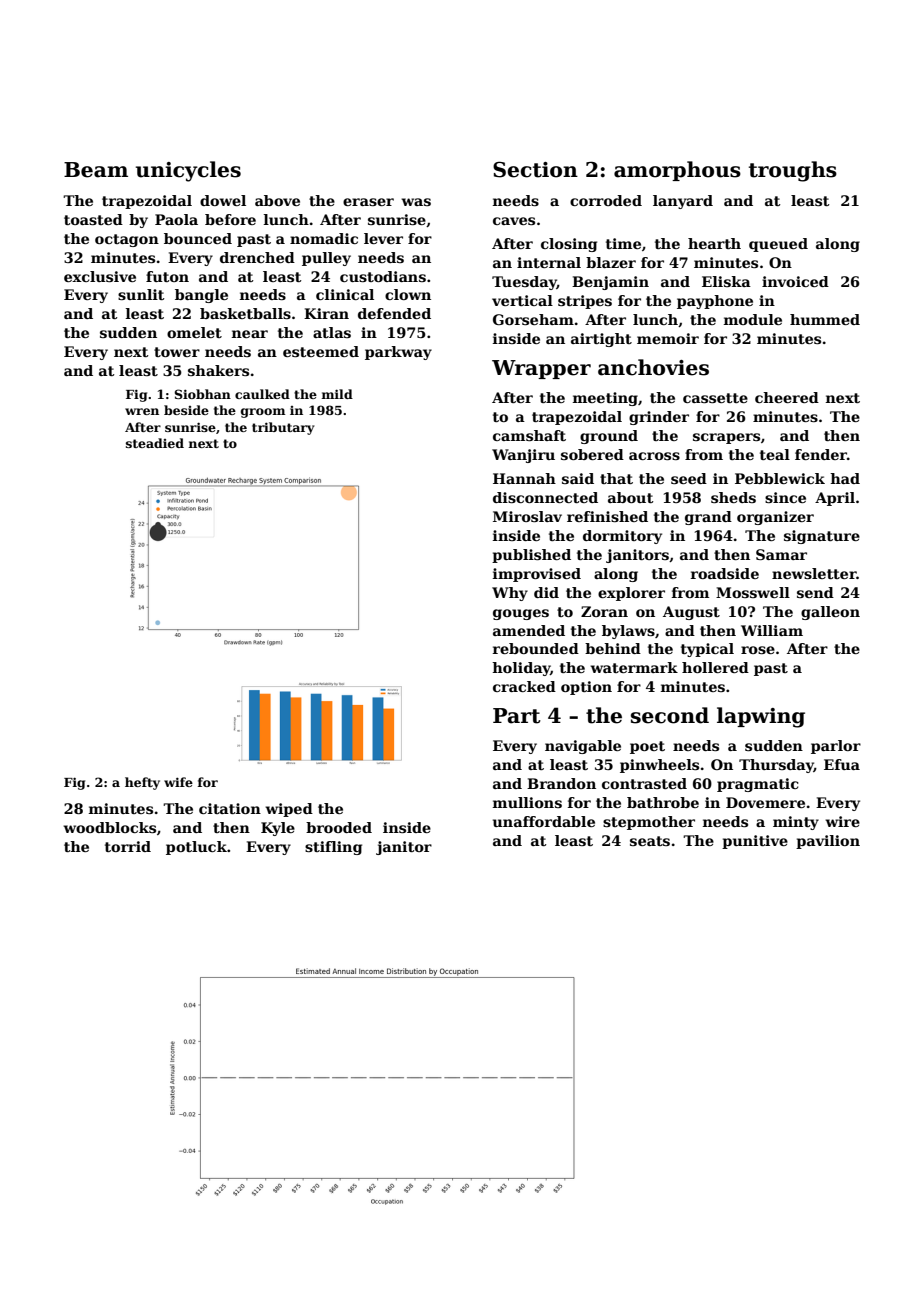  I want to click on amorphous, so click(677, 171).
